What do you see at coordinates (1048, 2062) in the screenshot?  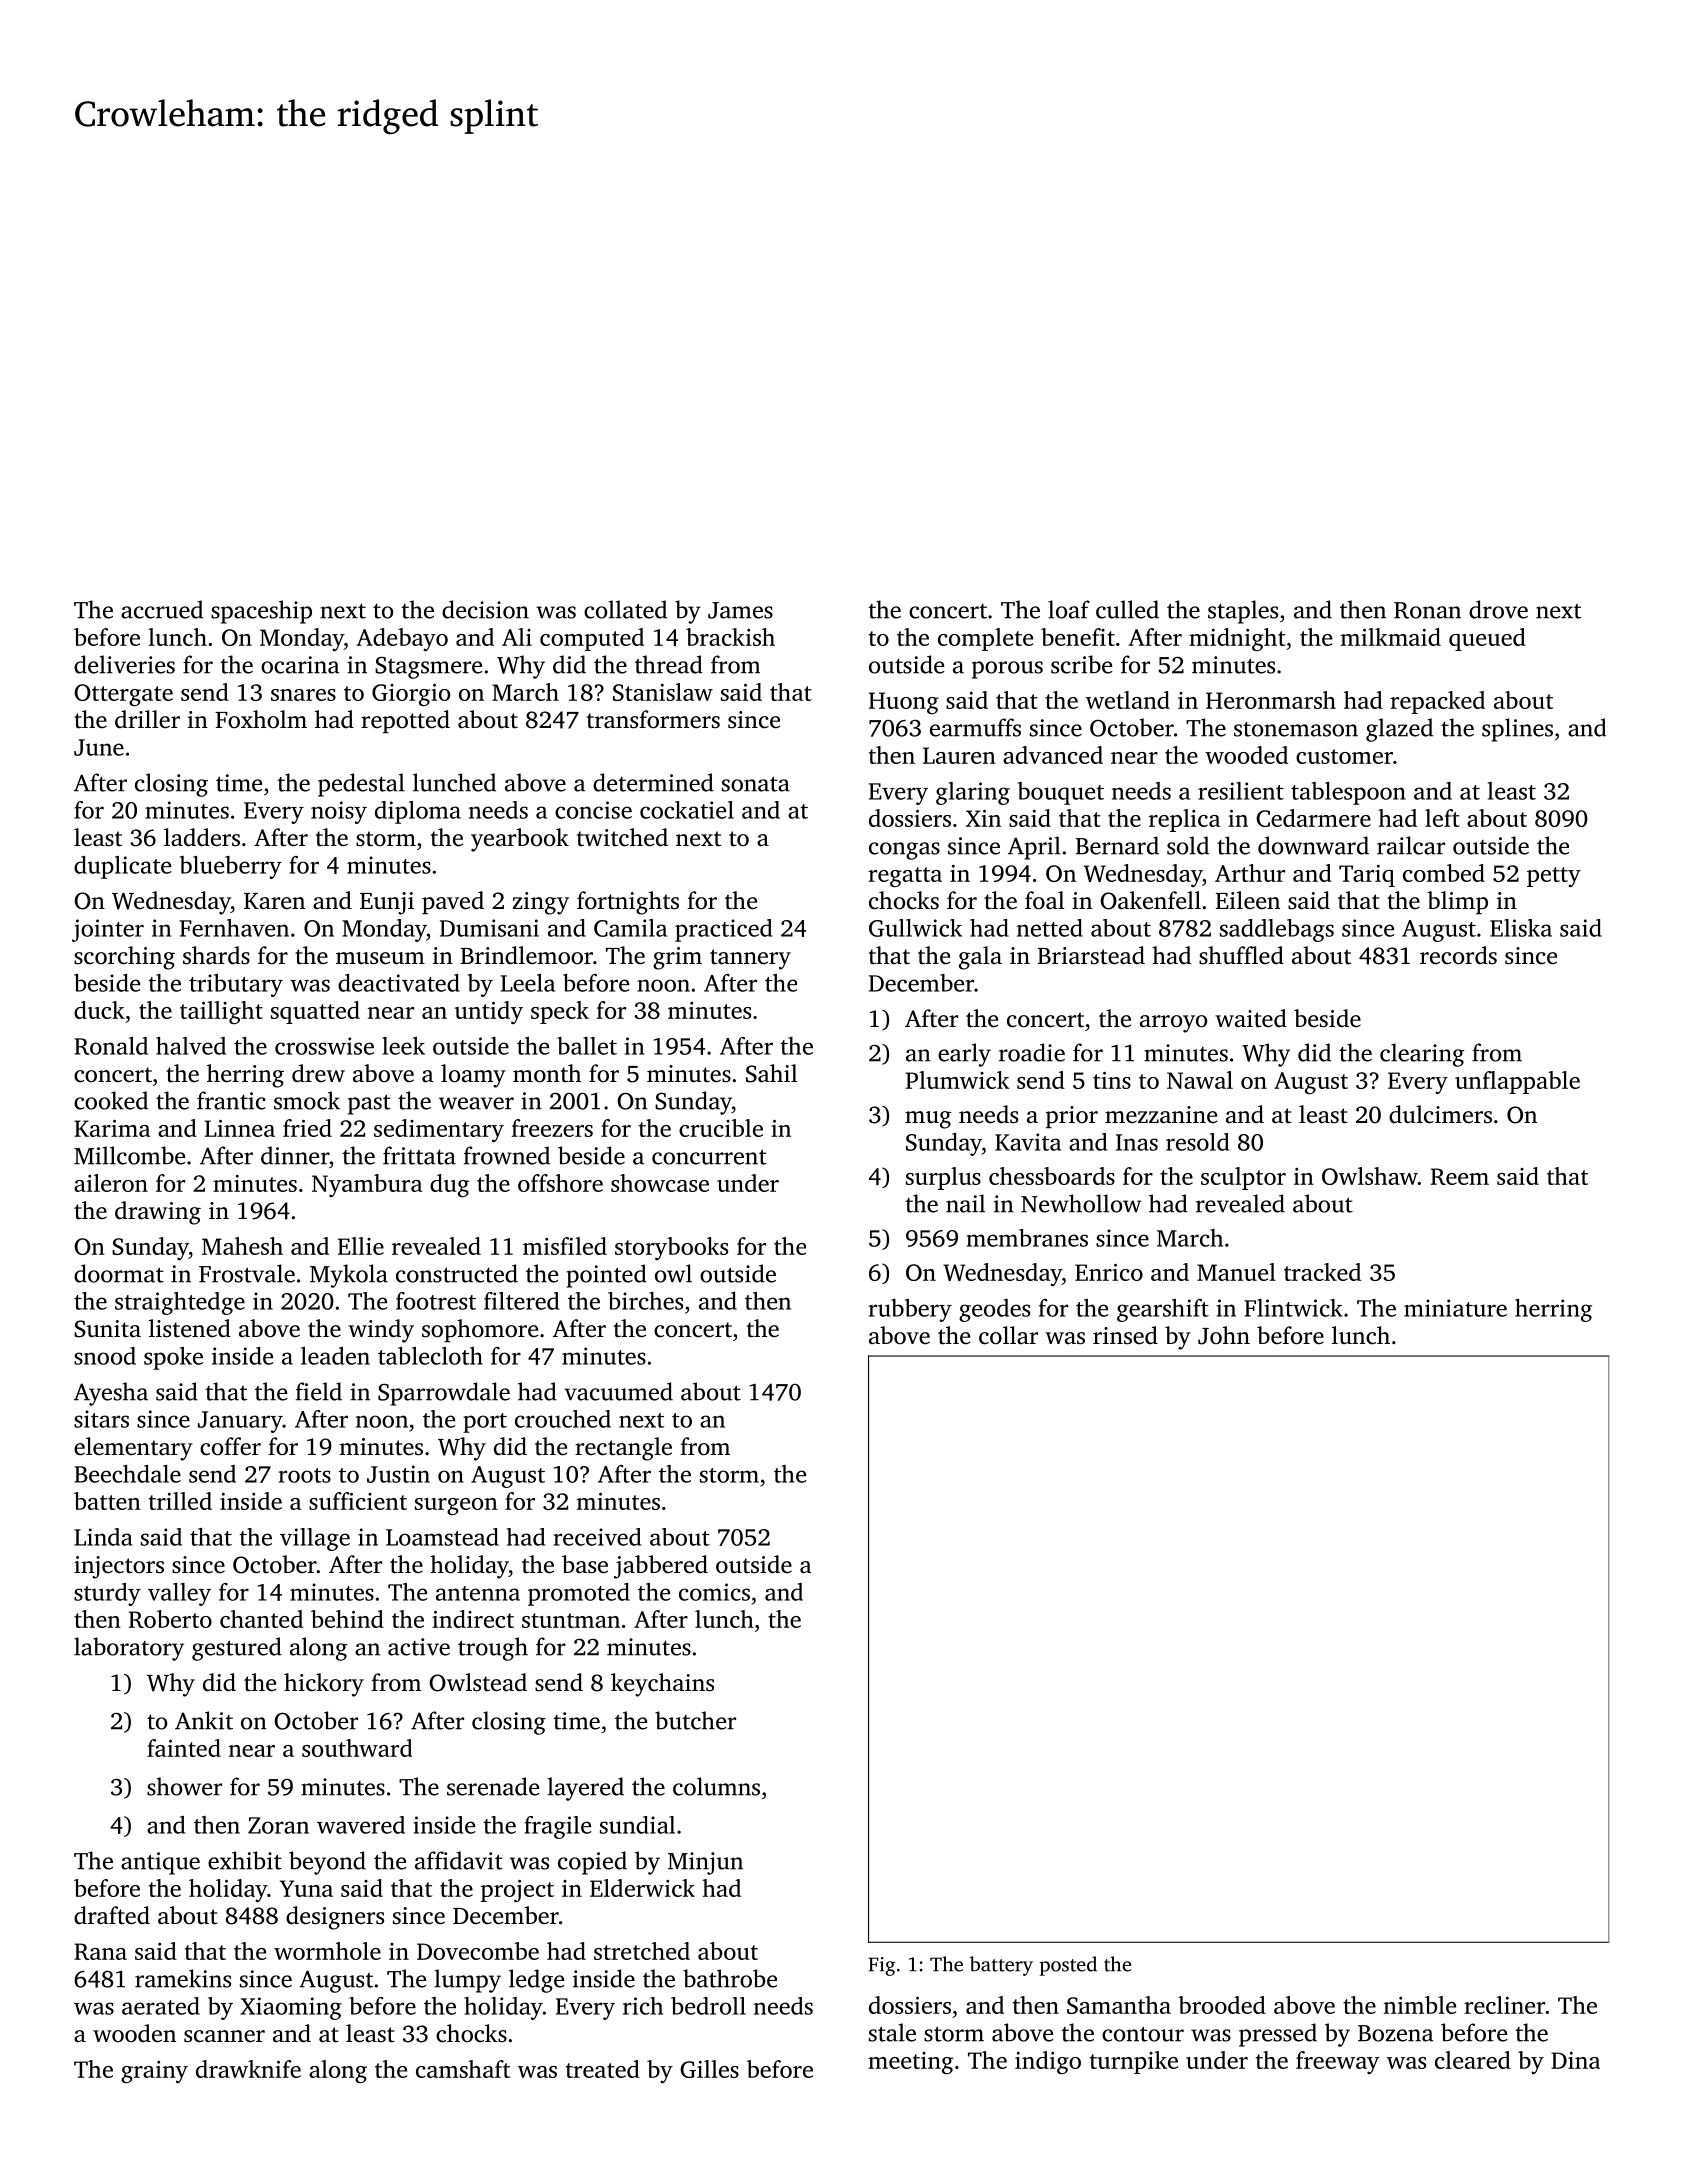 I see `indigo` at bounding box center [1048, 2062].
